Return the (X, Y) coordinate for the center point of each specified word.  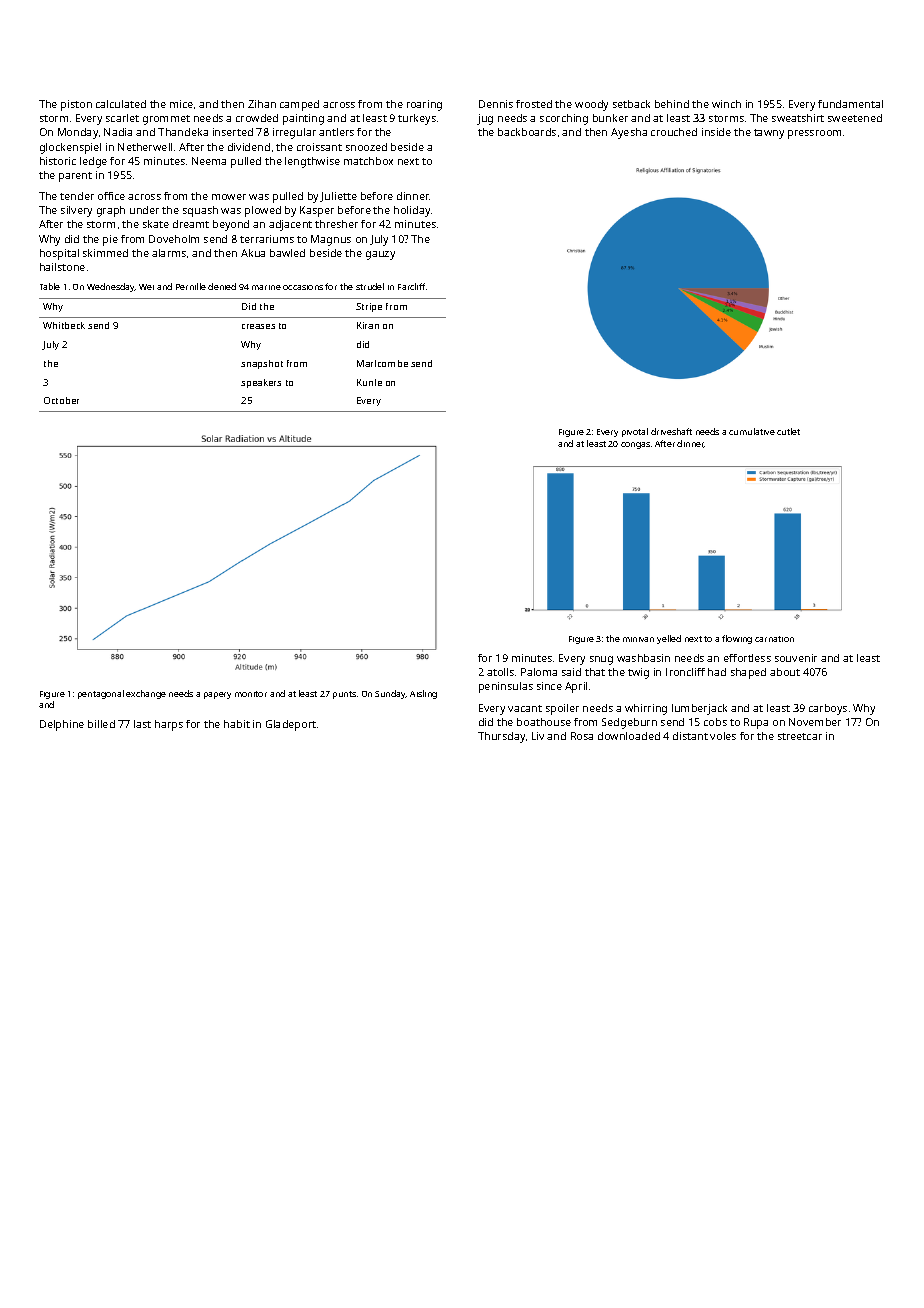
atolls (500, 672)
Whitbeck (64, 325)
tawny (769, 134)
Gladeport (291, 725)
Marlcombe (382, 363)
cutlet (788, 431)
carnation (774, 639)
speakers (261, 383)
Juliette (338, 197)
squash (200, 211)
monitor (251, 694)
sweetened (855, 118)
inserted (233, 132)
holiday (412, 211)
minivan (638, 639)
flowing (737, 639)
